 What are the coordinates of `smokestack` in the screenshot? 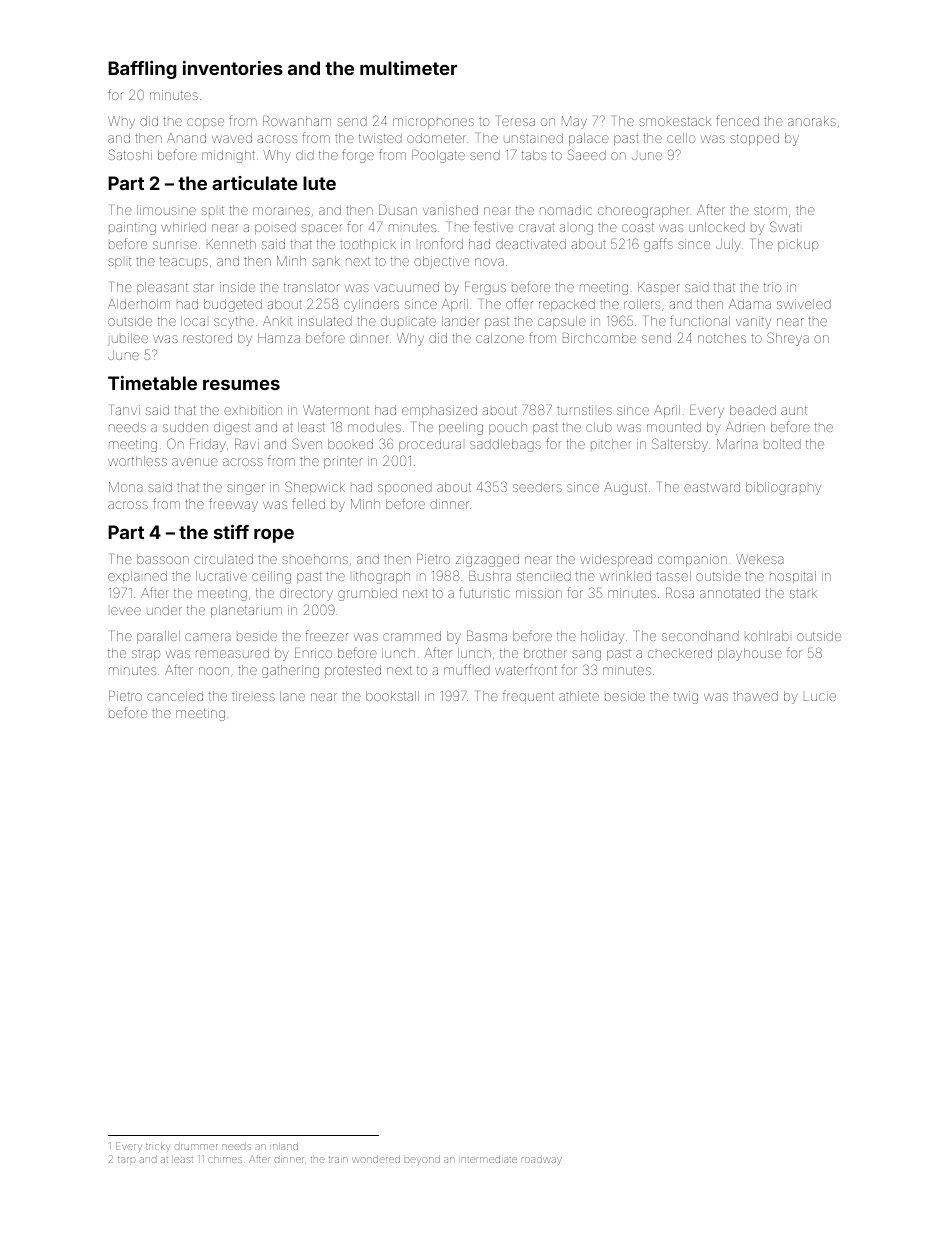 It's located at (675, 121).
